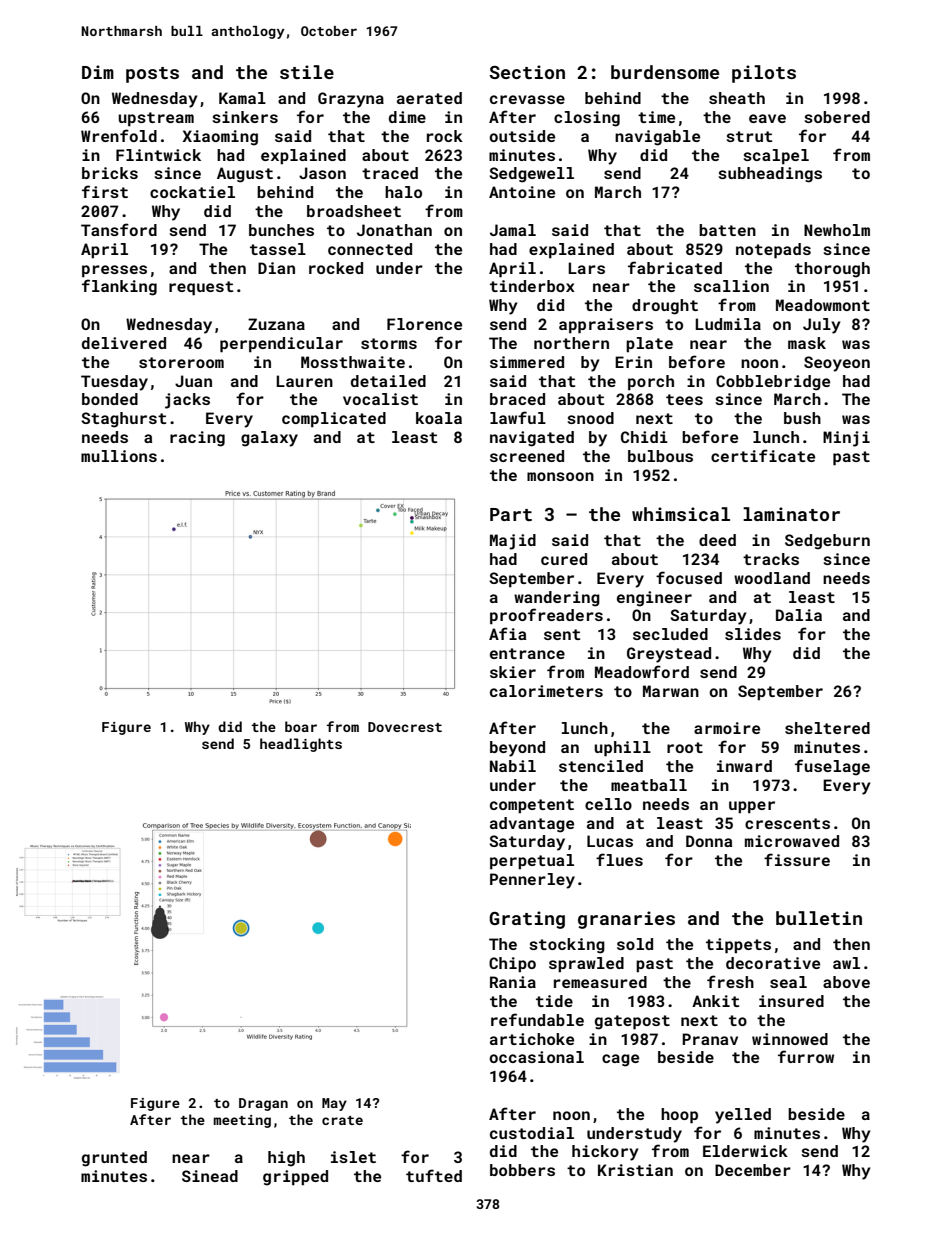  Describe the element at coordinates (536, 1057) in the image. I see `occasional` at that location.
